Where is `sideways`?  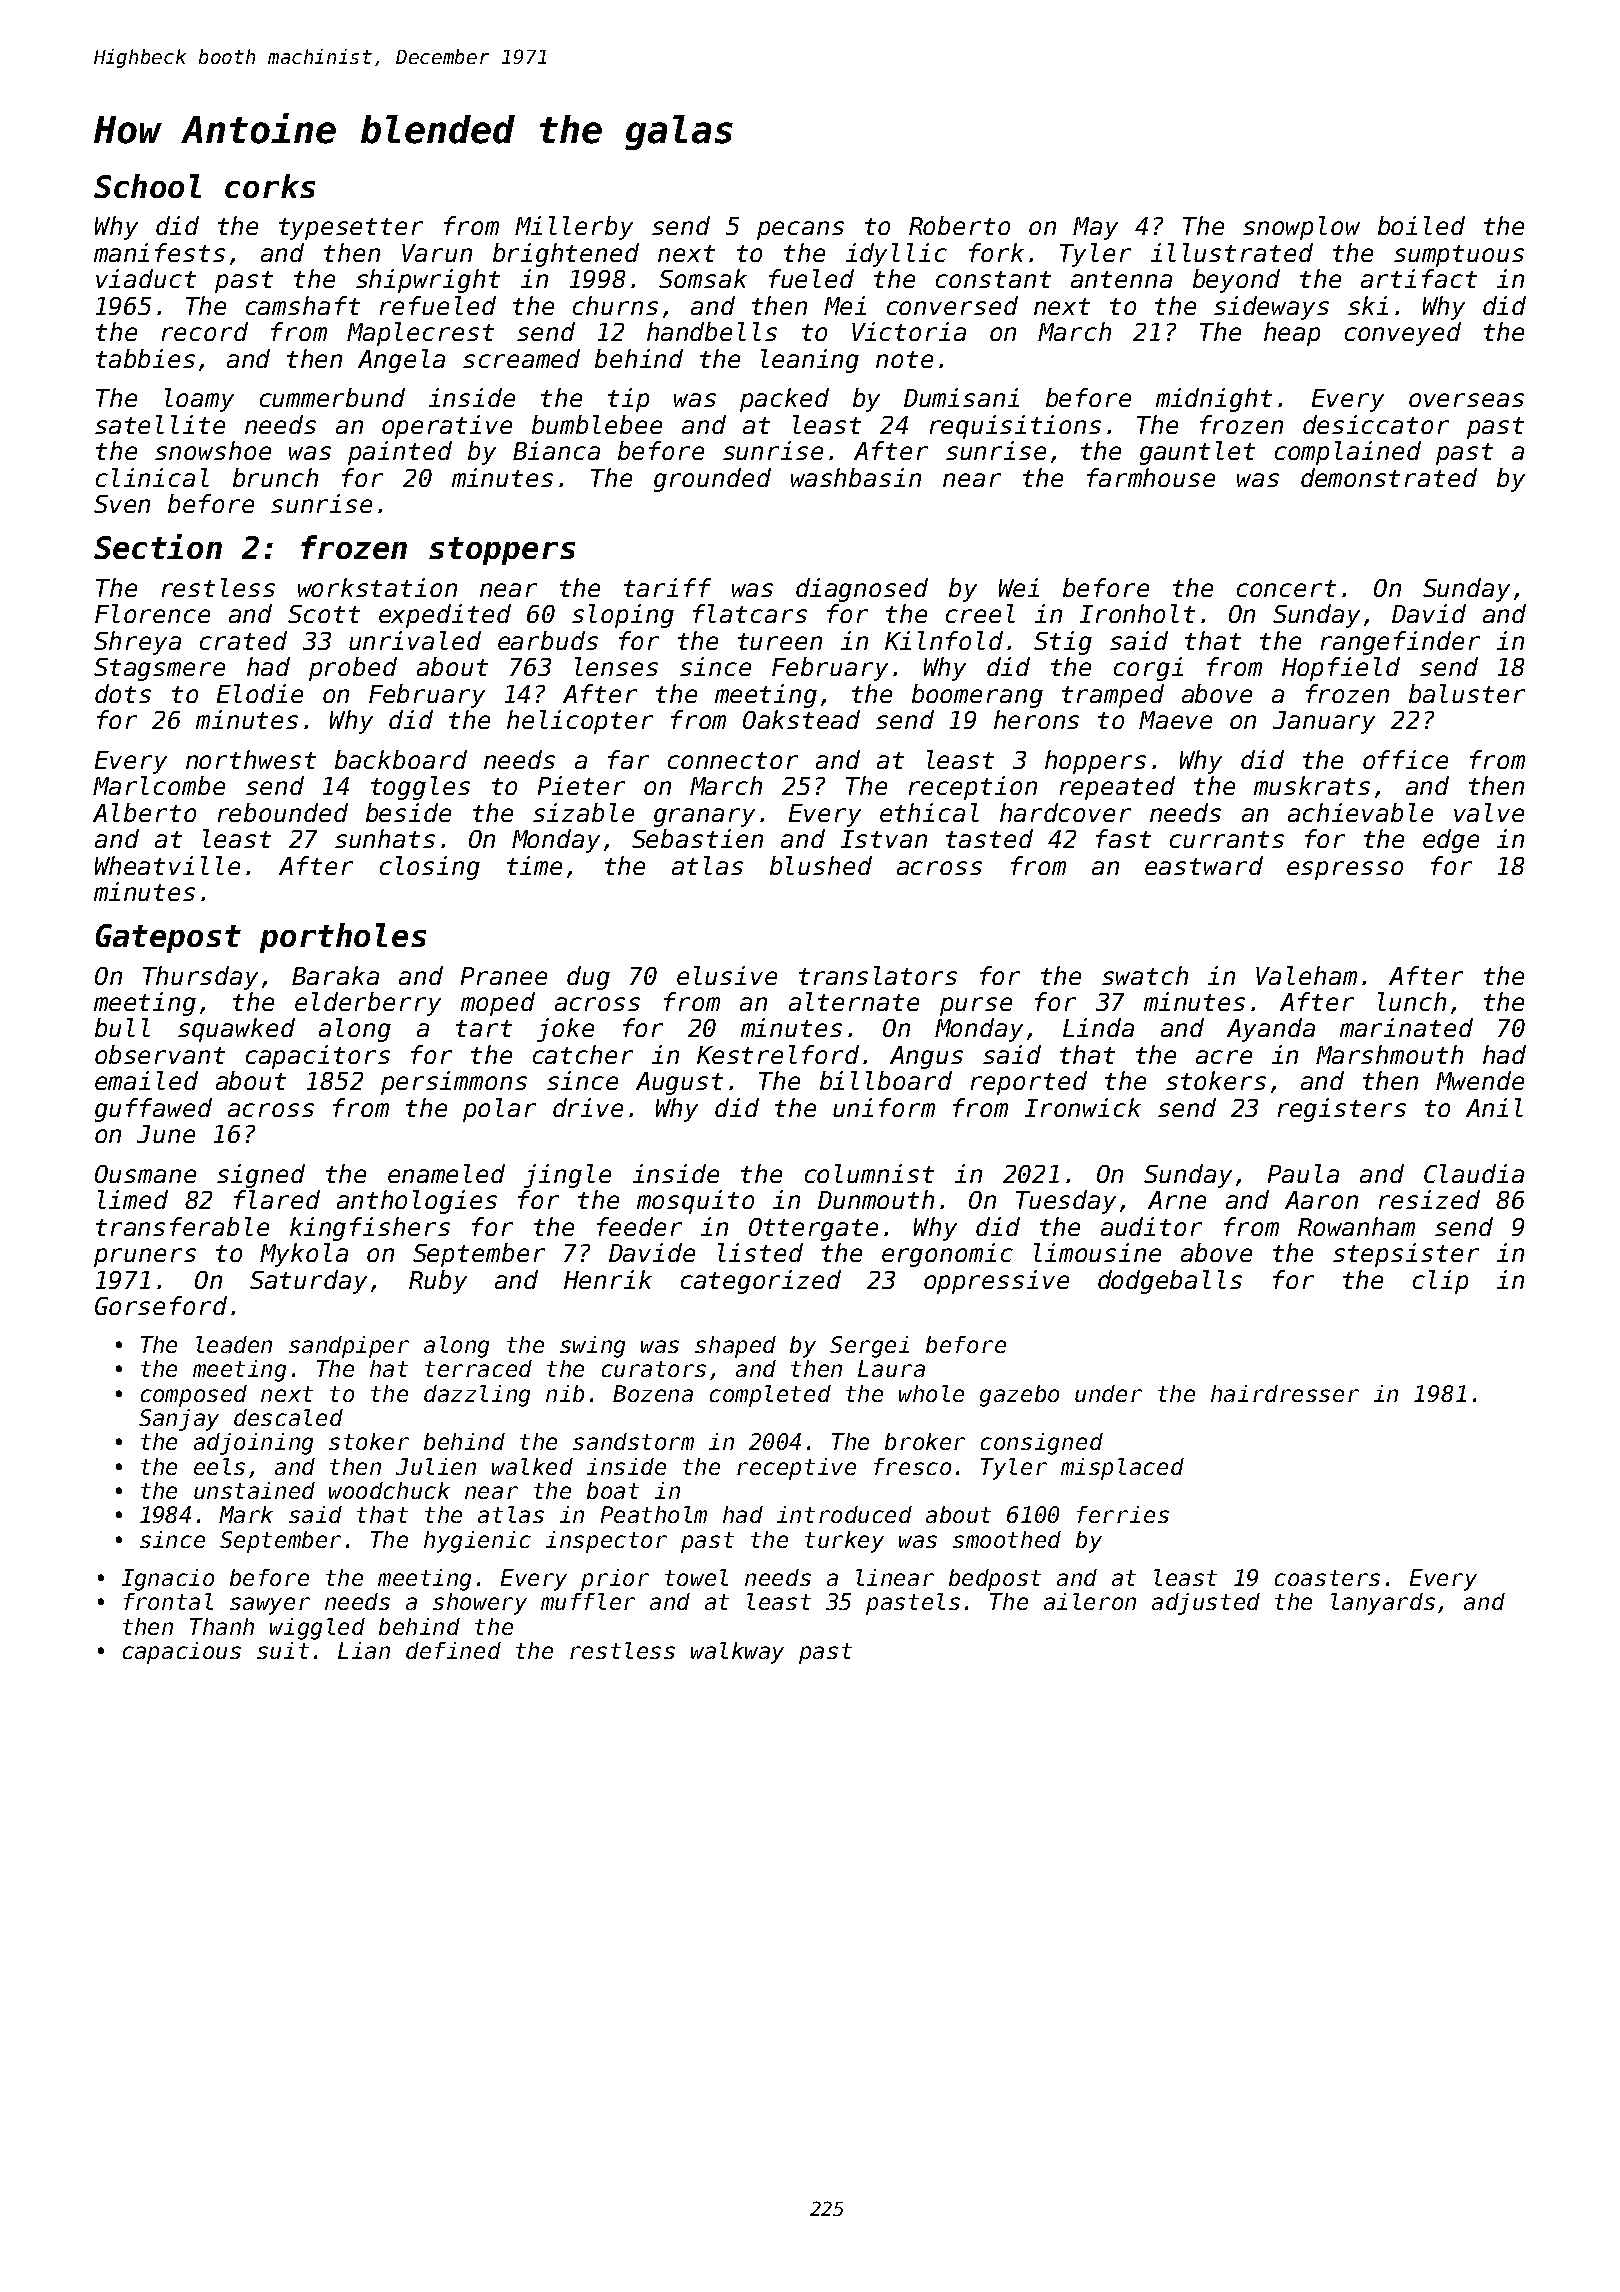 sideways is located at coordinates (1271, 308).
